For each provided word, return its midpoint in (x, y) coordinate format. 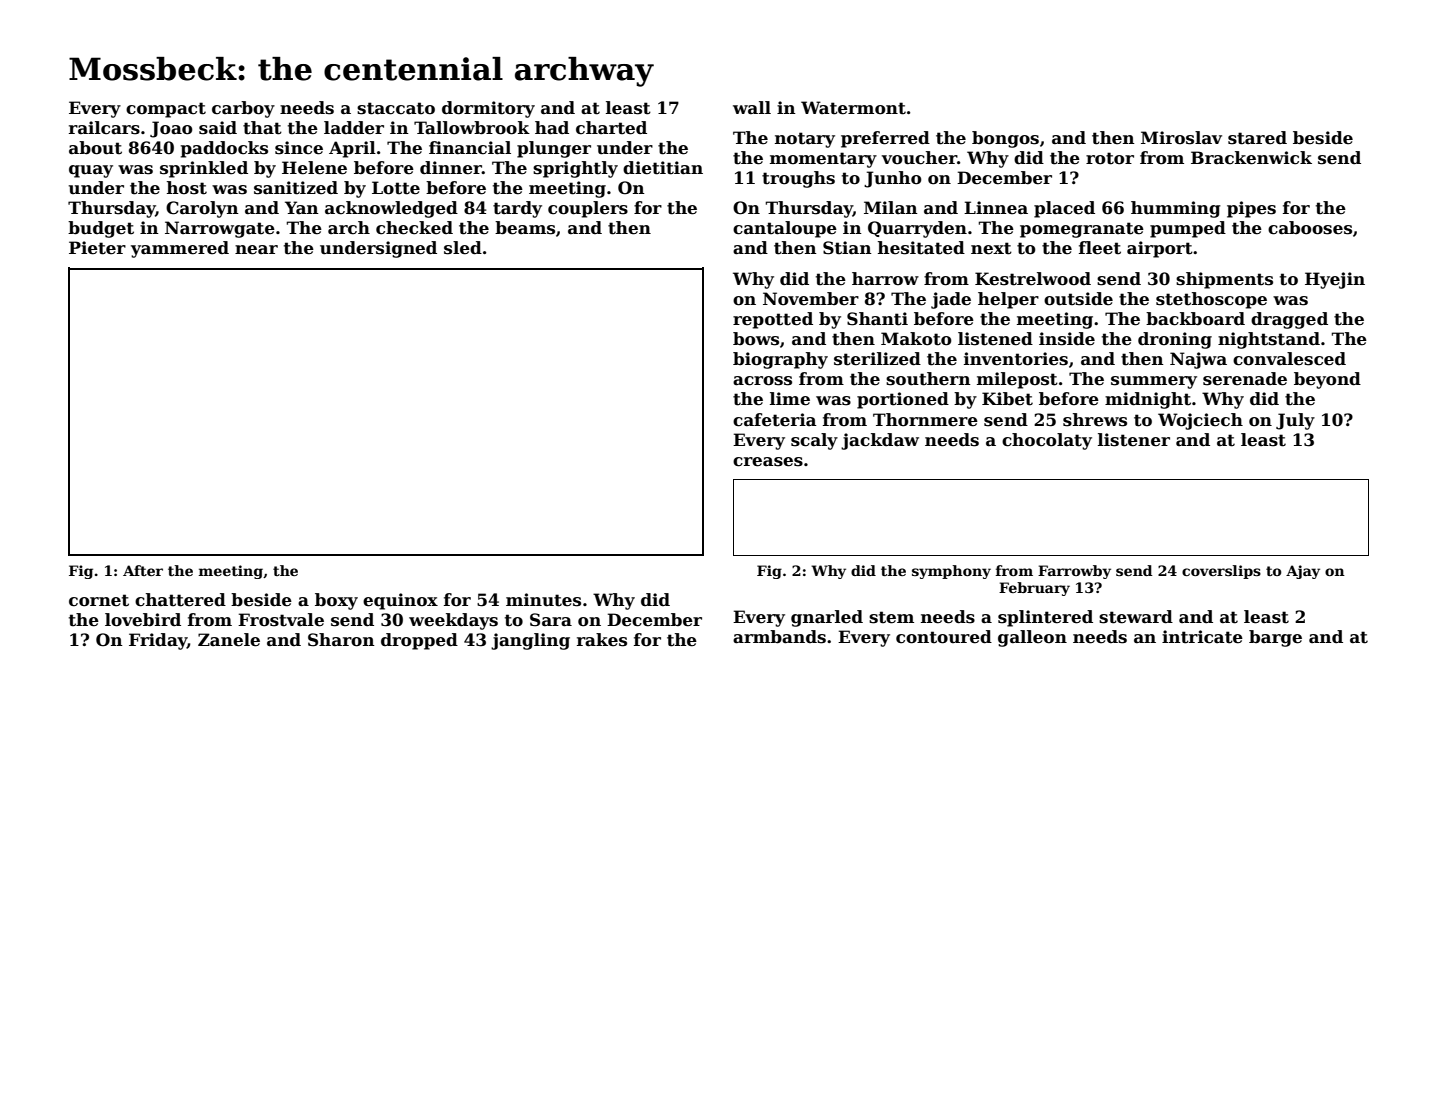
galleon (1032, 638)
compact (166, 110)
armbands (779, 637)
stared (1257, 138)
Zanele (229, 640)
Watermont (853, 108)
